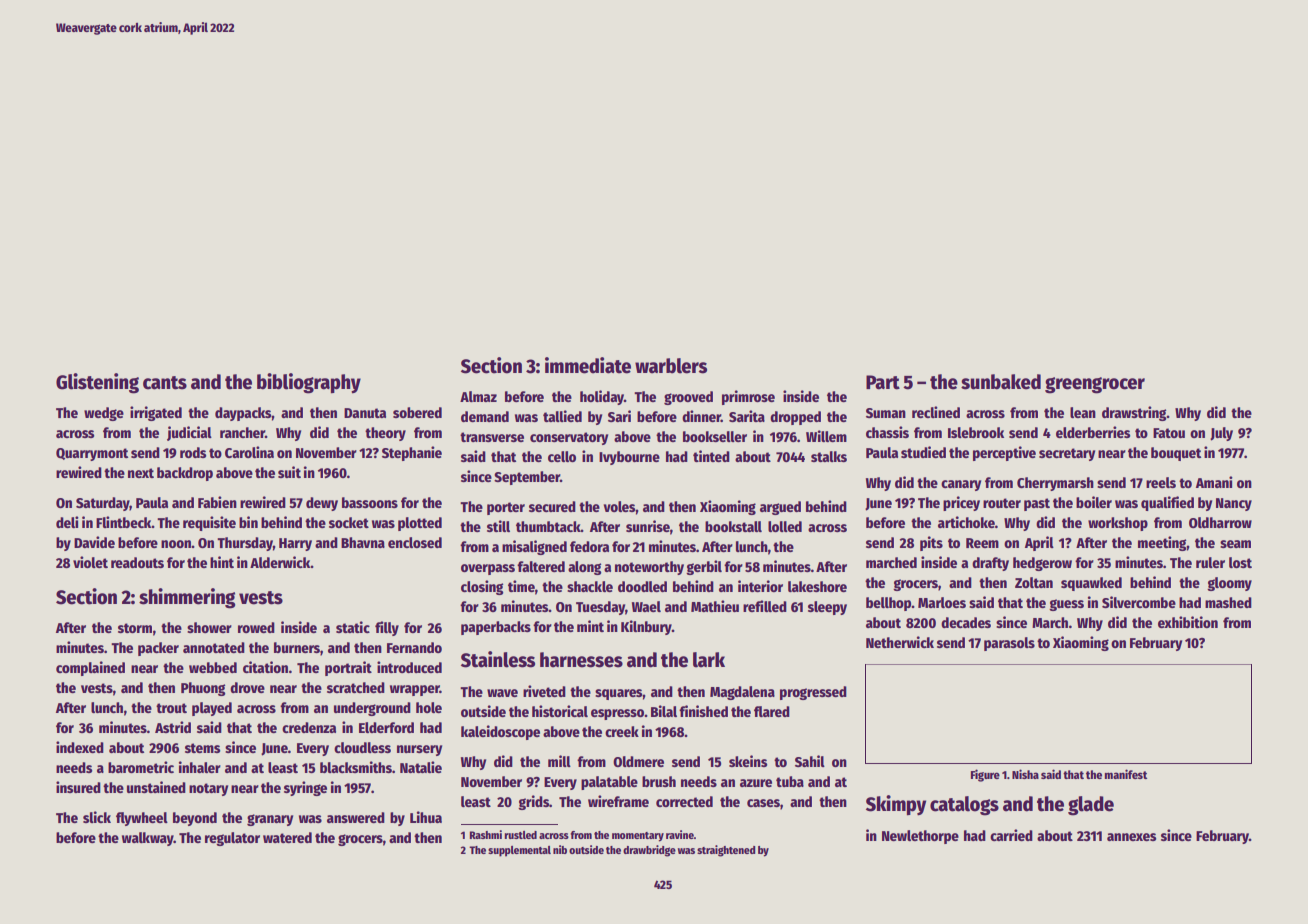 Image resolution: width=1308 pixels, height=924 pixels. What do you see at coordinates (97, 383) in the screenshot?
I see `Glistening` at bounding box center [97, 383].
